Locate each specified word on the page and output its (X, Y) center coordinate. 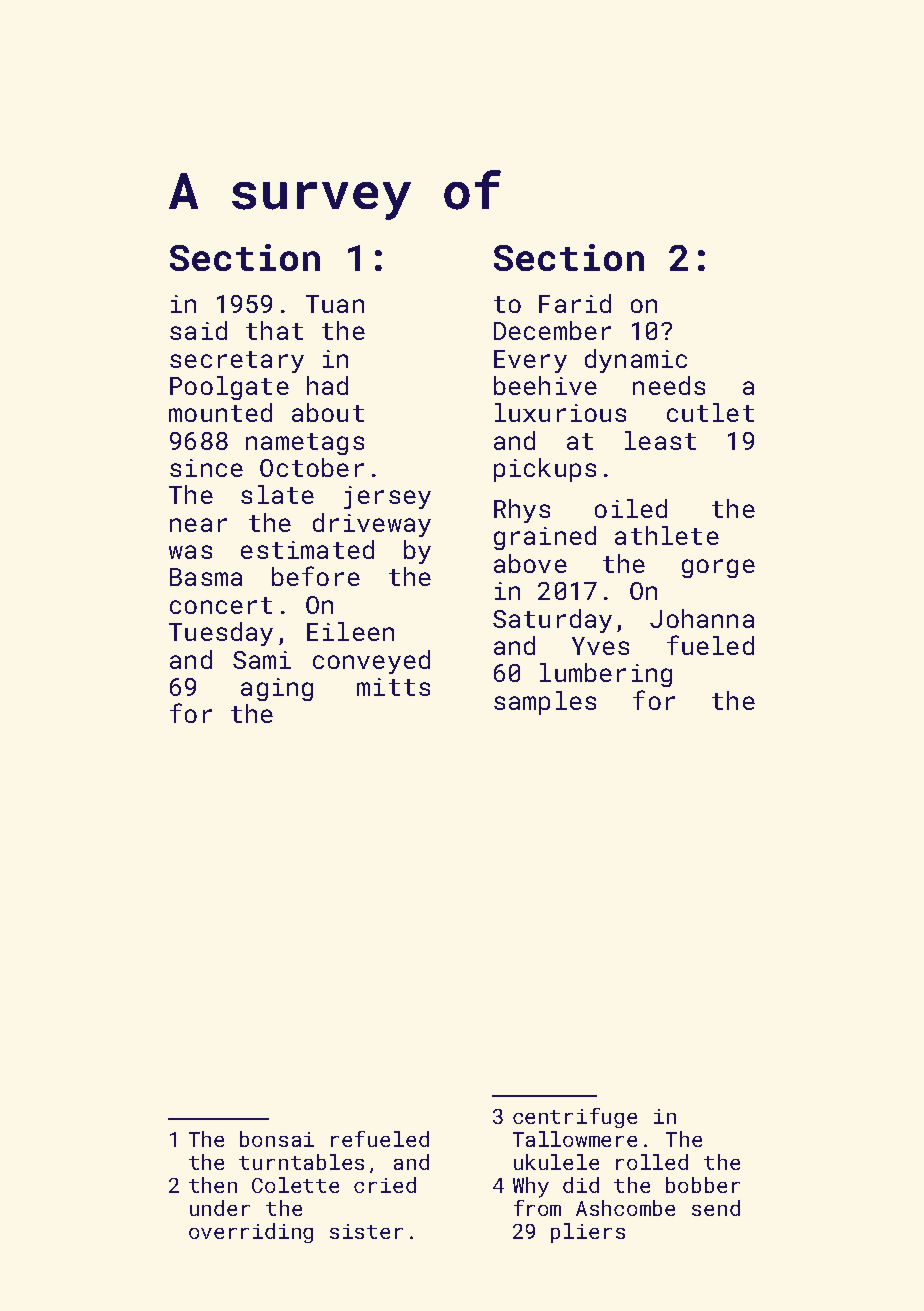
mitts (393, 687)
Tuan (335, 304)
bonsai (277, 1139)
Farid (575, 303)
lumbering (606, 675)
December (552, 330)
